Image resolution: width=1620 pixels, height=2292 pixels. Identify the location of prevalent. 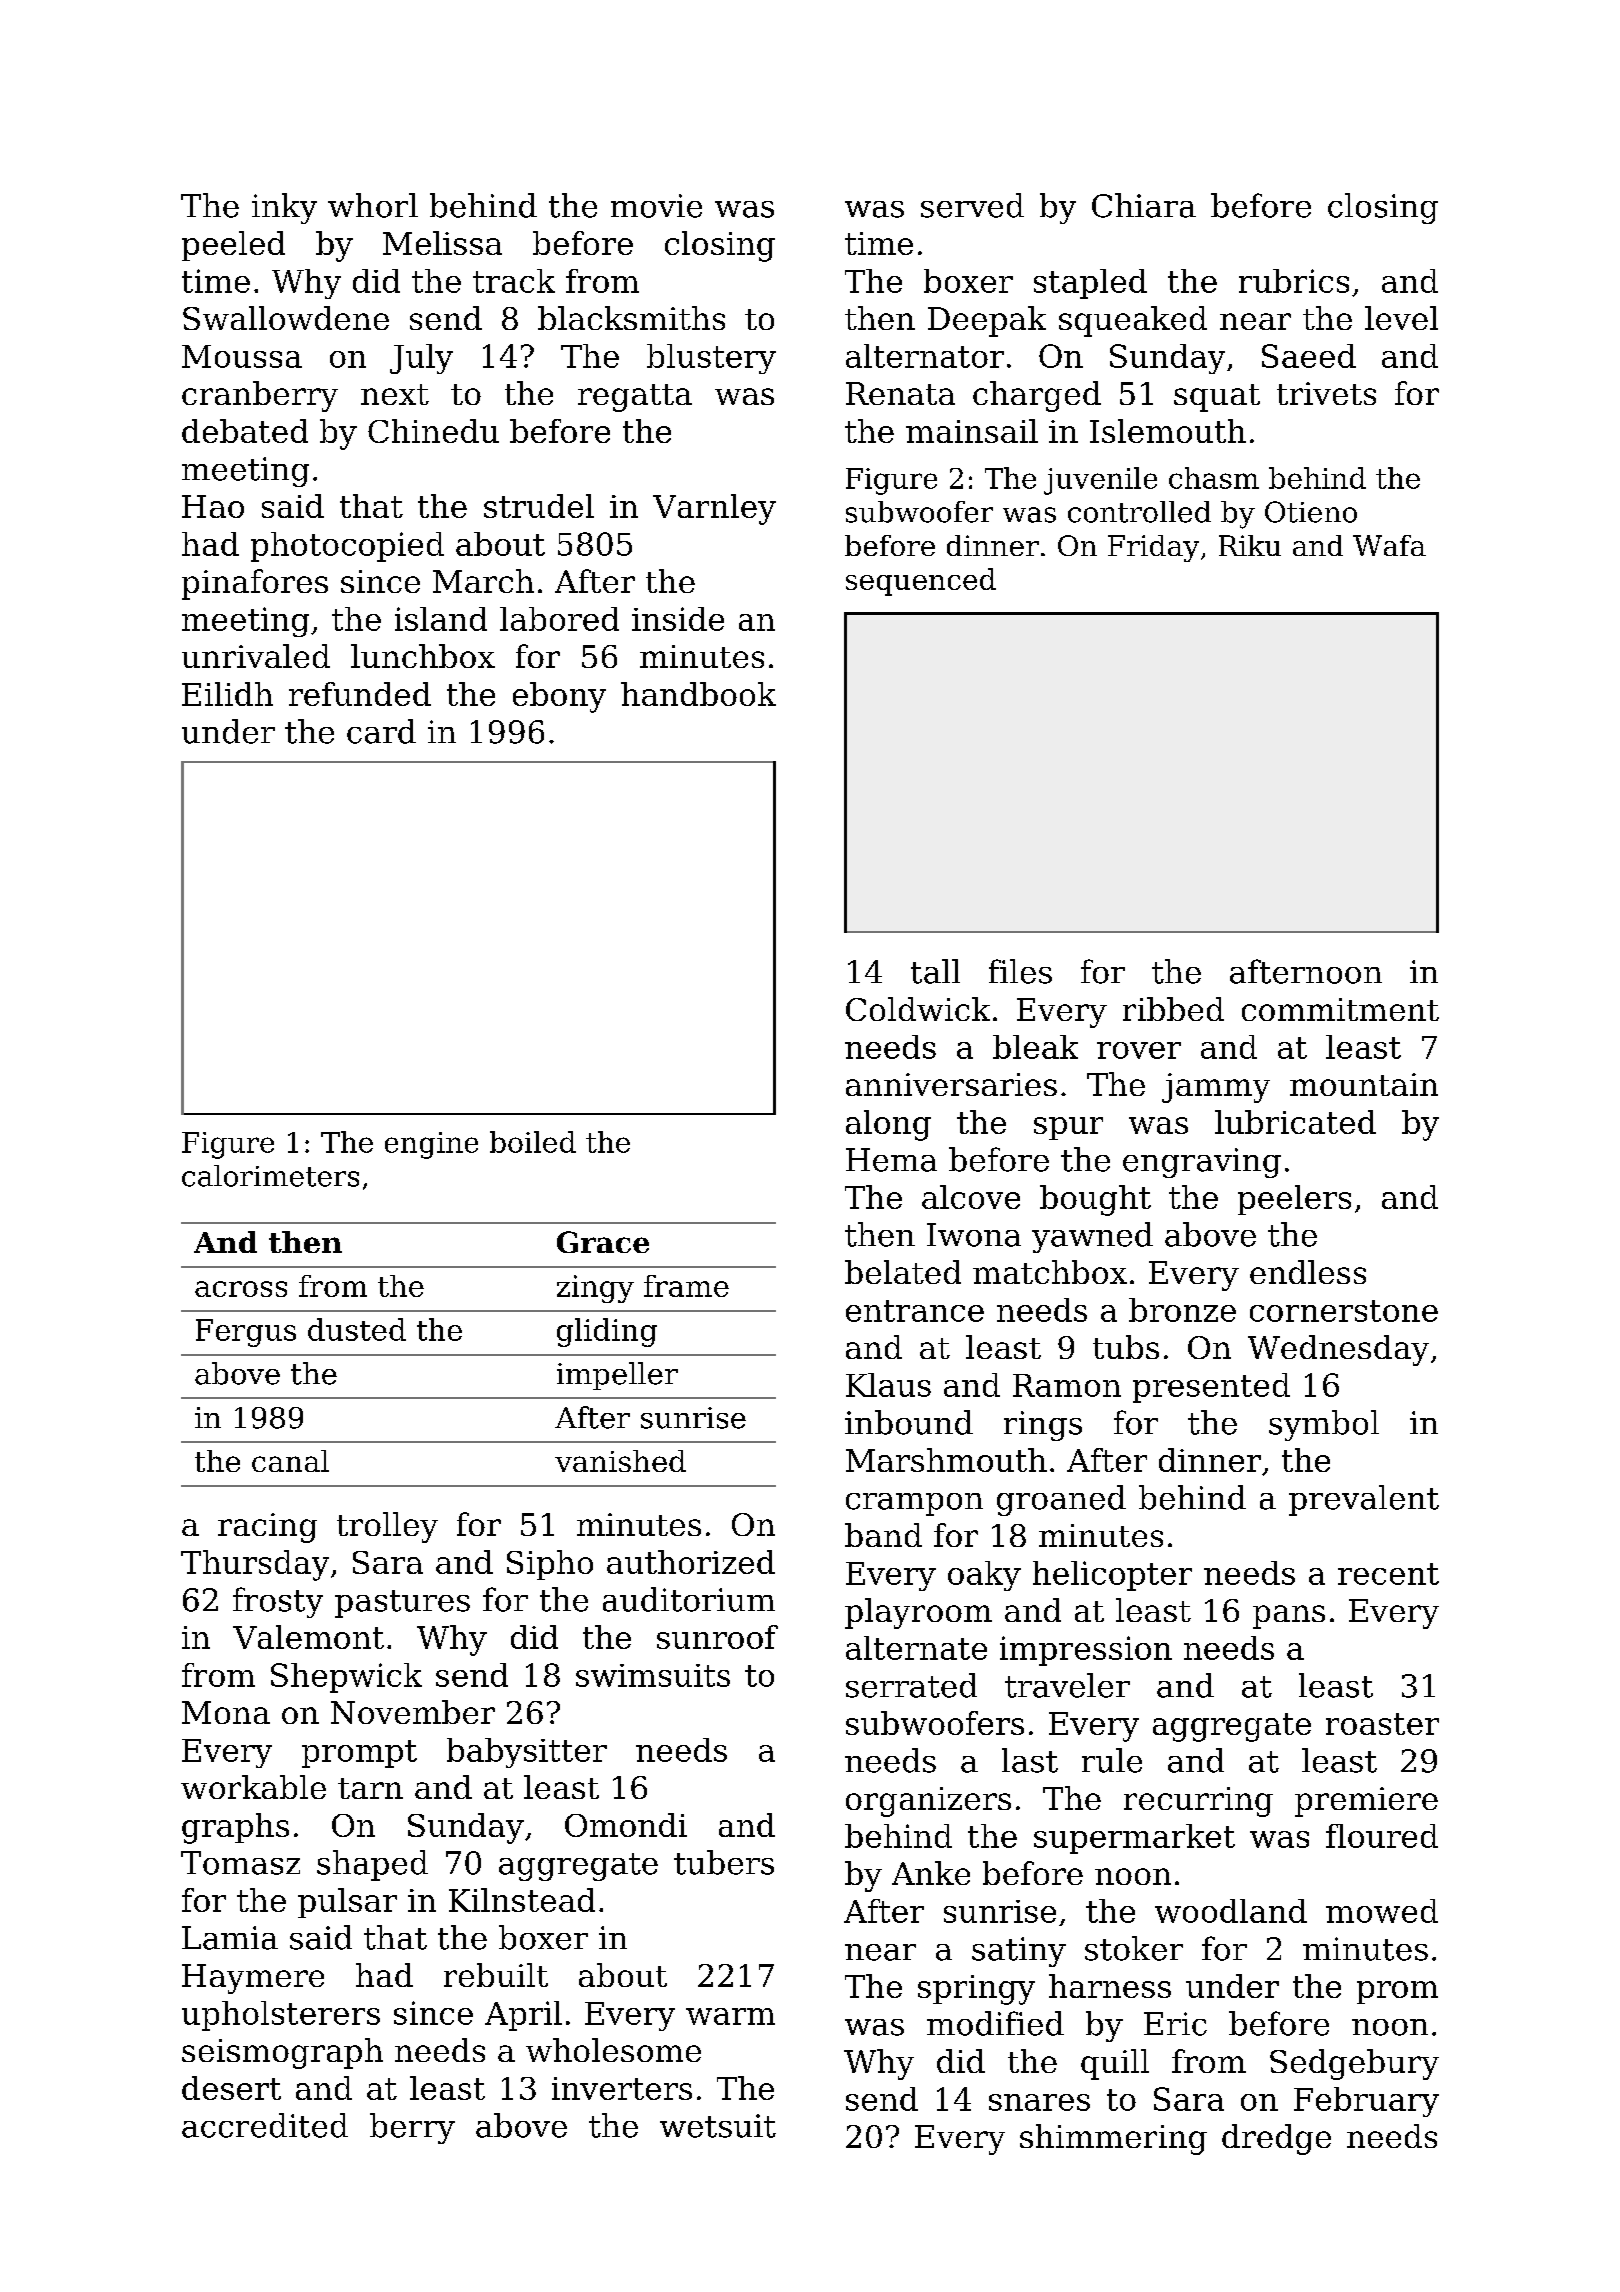
(1364, 1500).
